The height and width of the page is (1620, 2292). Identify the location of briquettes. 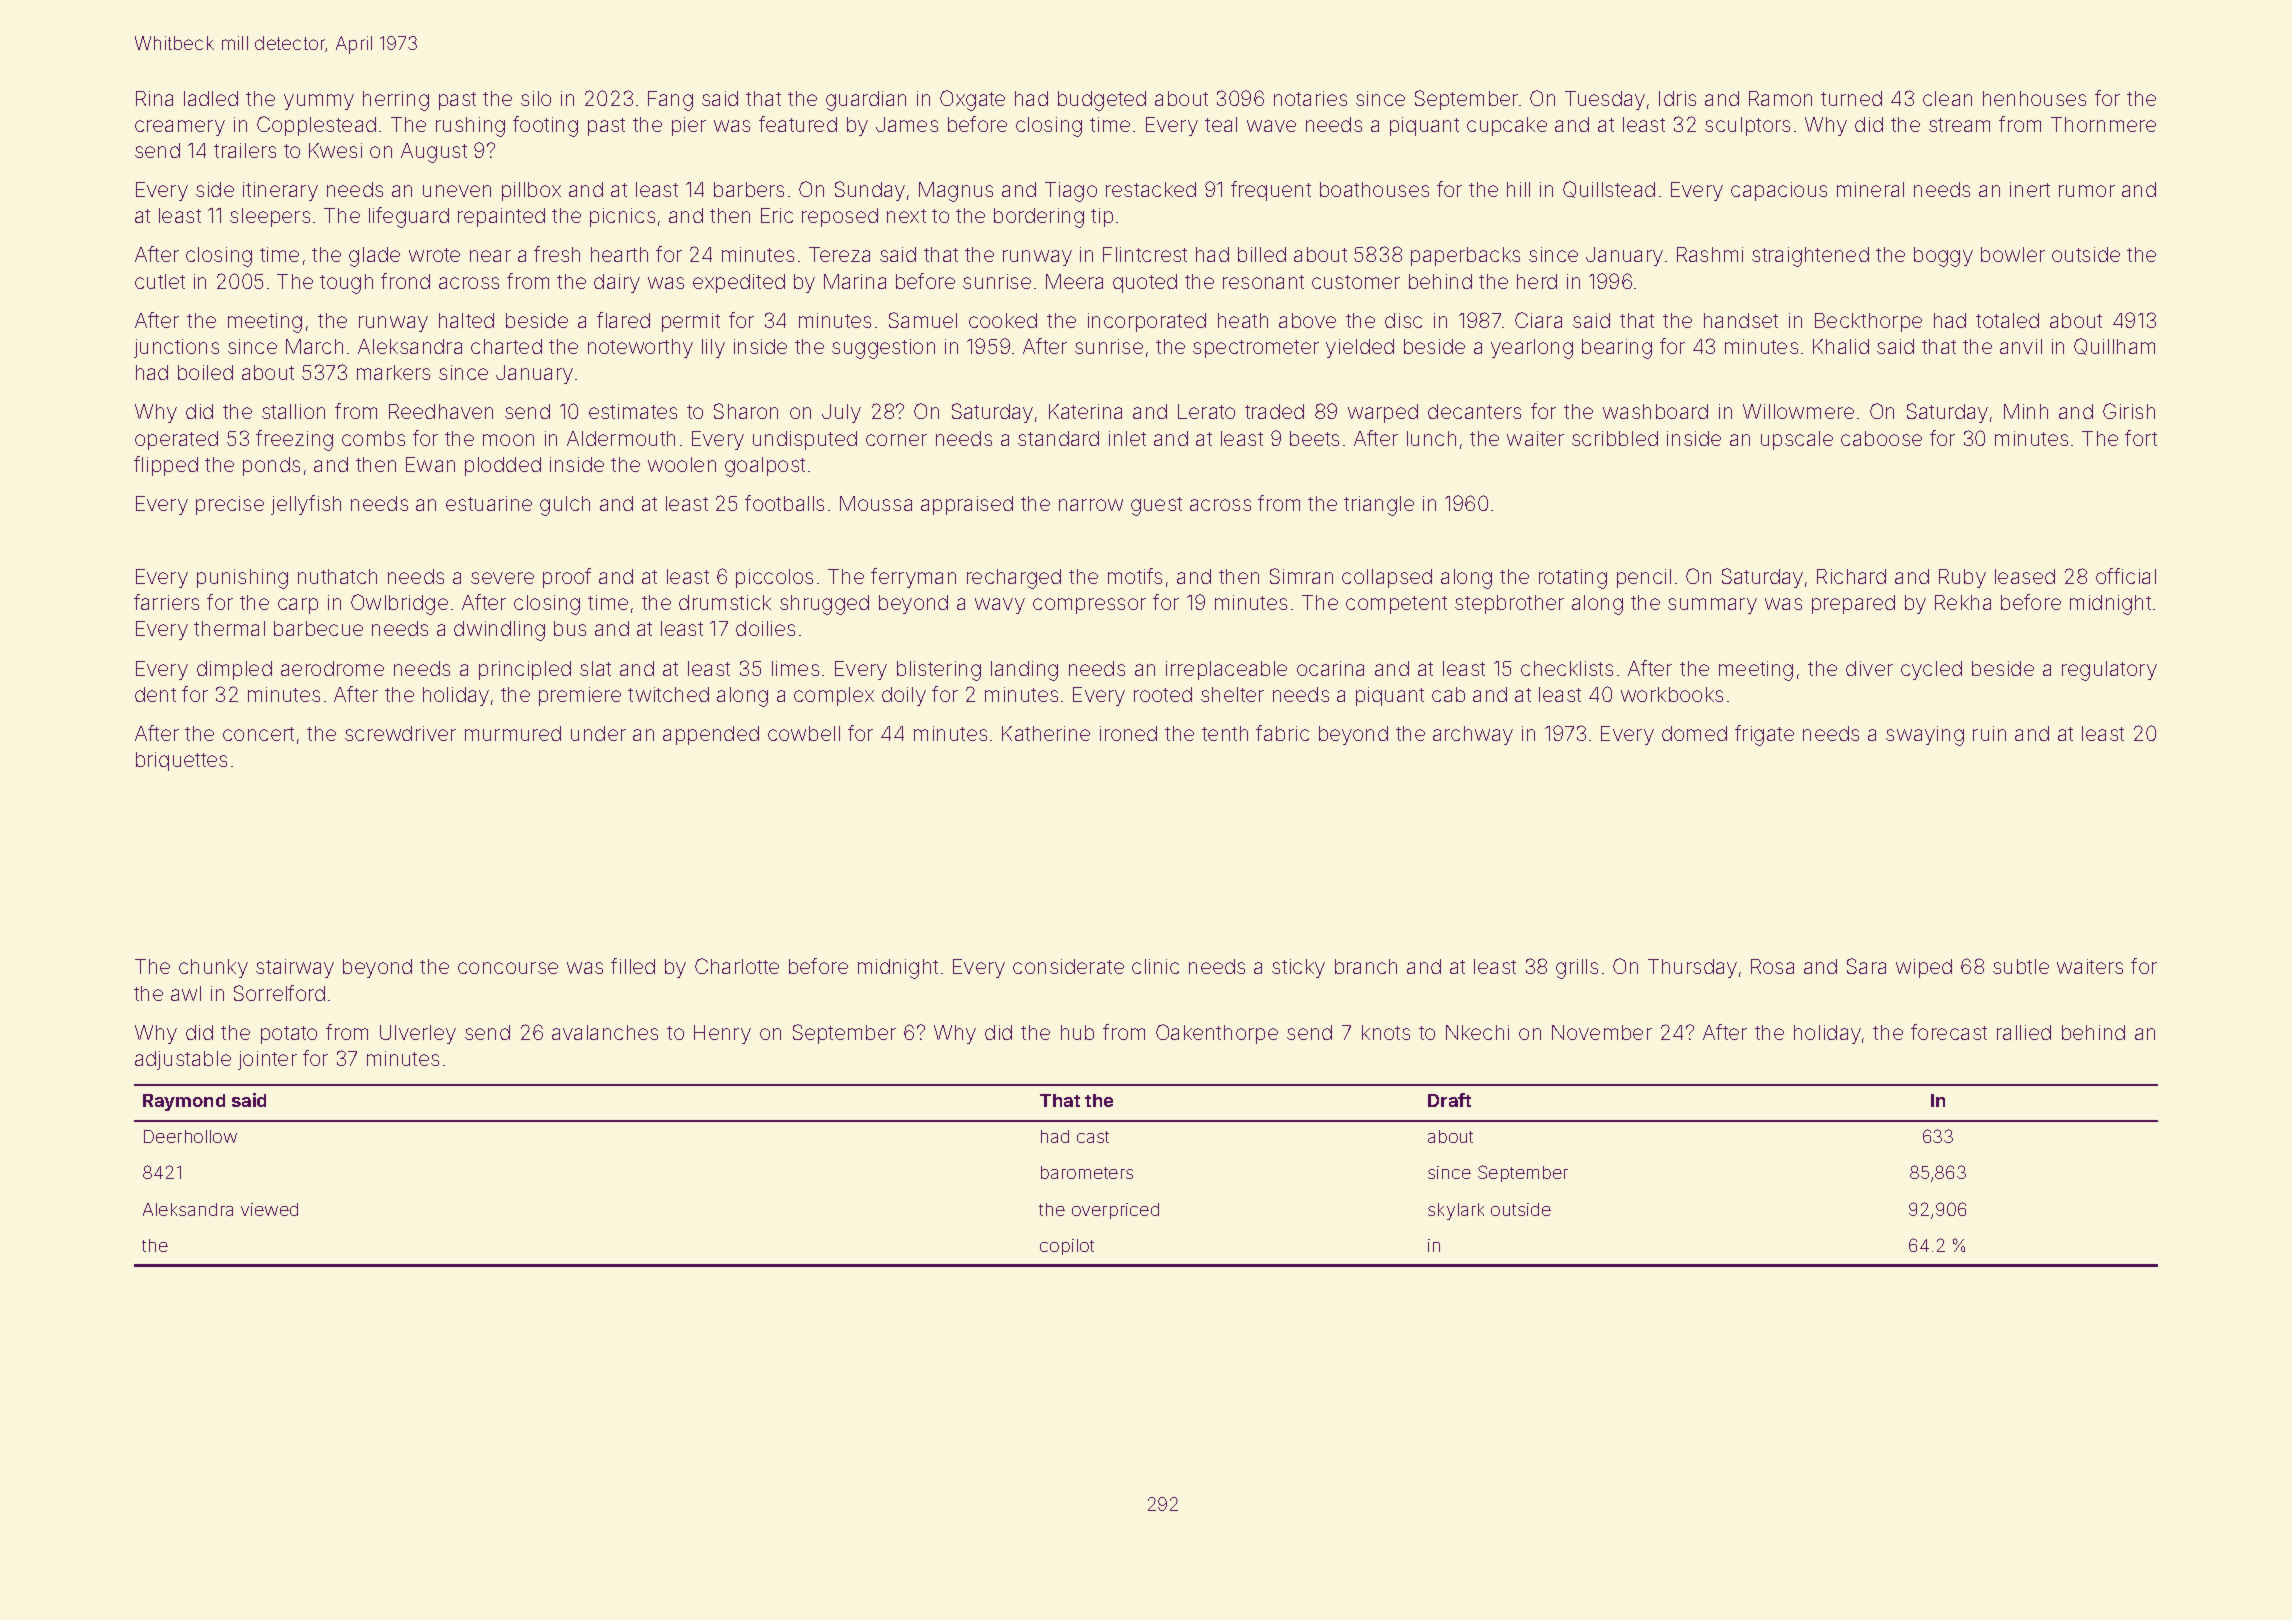
(181, 761).
